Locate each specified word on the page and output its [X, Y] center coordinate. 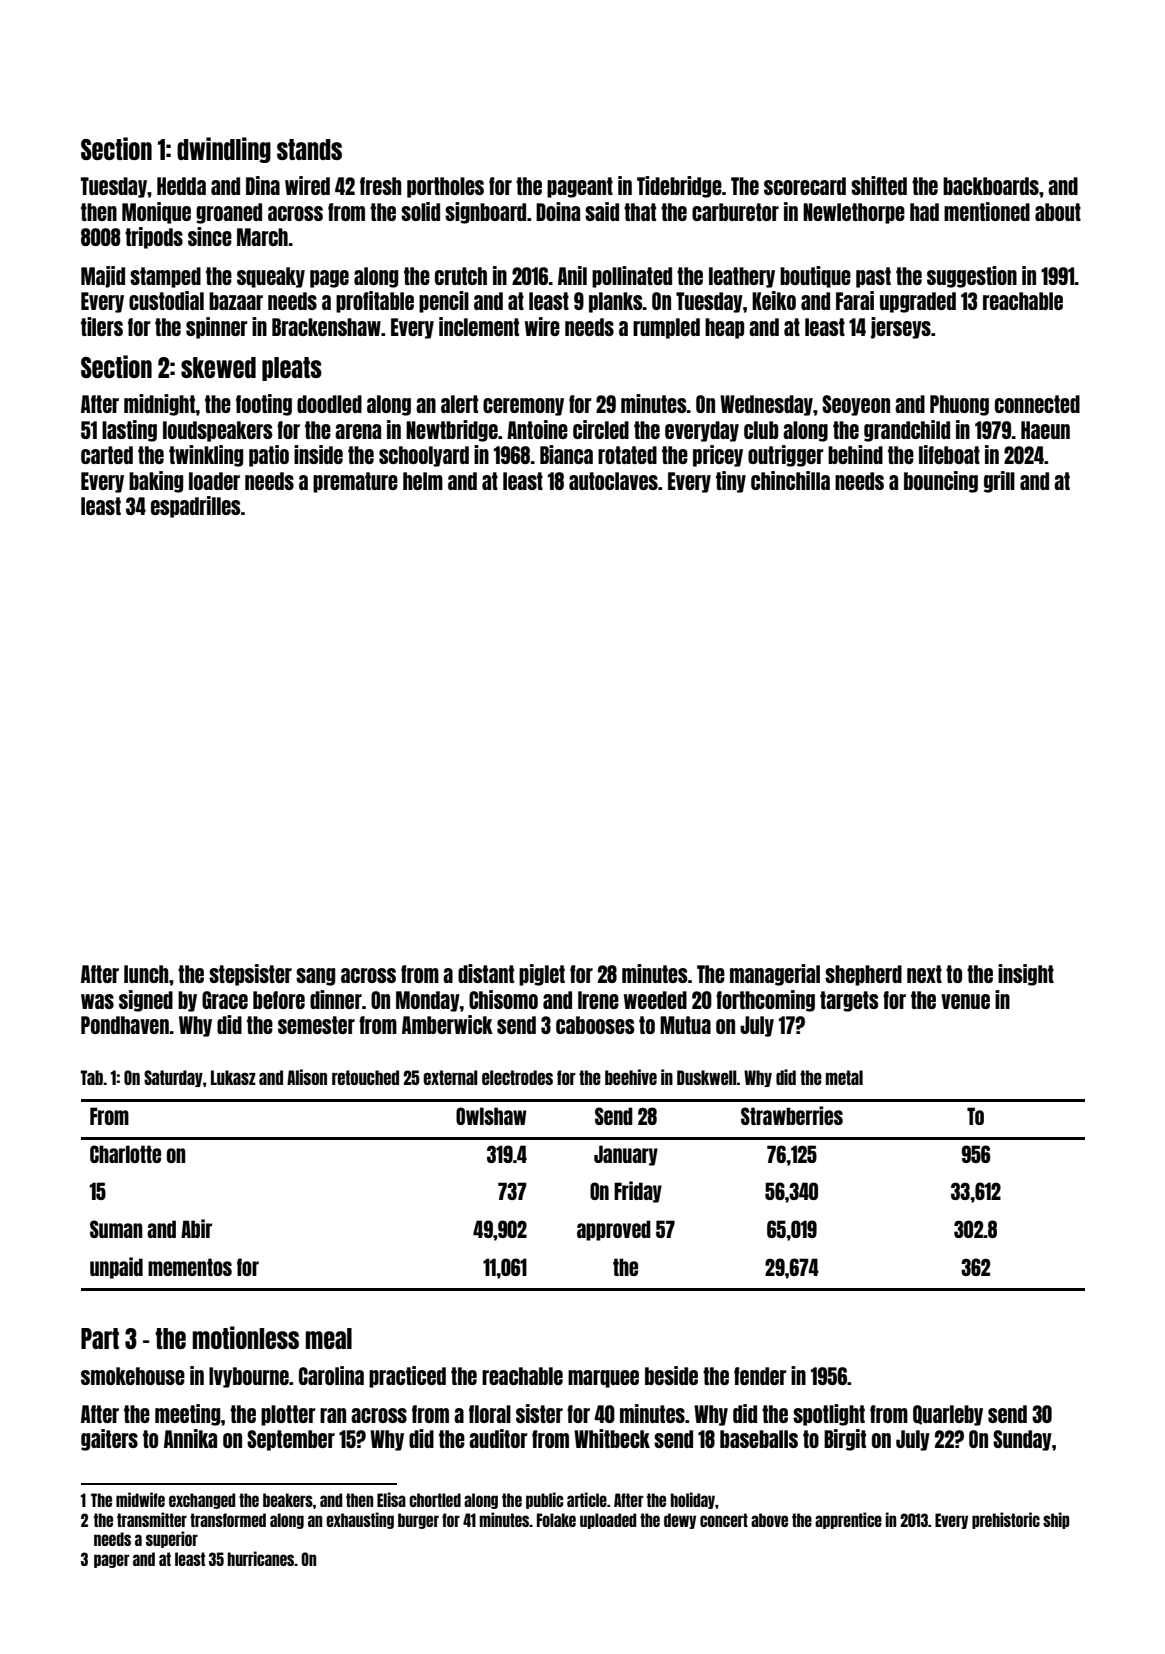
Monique [156, 213]
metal [844, 1077]
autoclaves [613, 481]
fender [760, 1376]
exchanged [202, 1501]
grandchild [907, 431]
